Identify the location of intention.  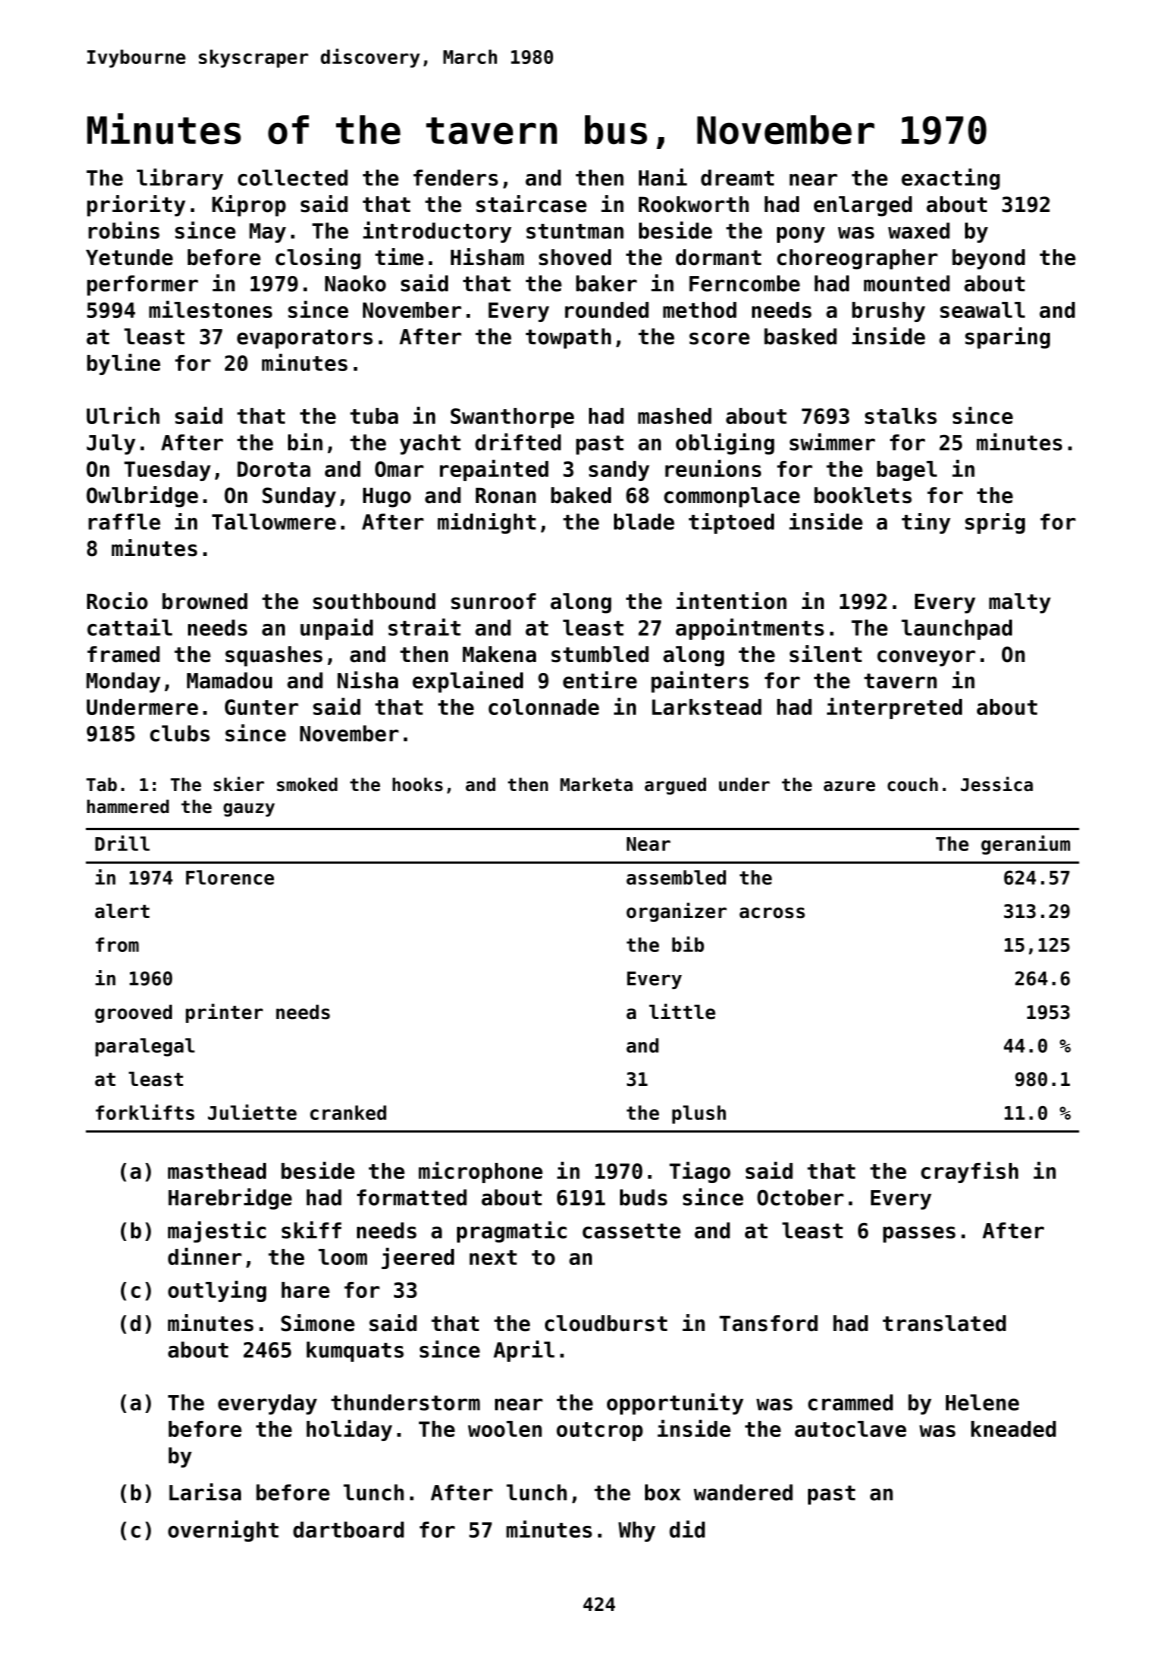
(731, 601).
